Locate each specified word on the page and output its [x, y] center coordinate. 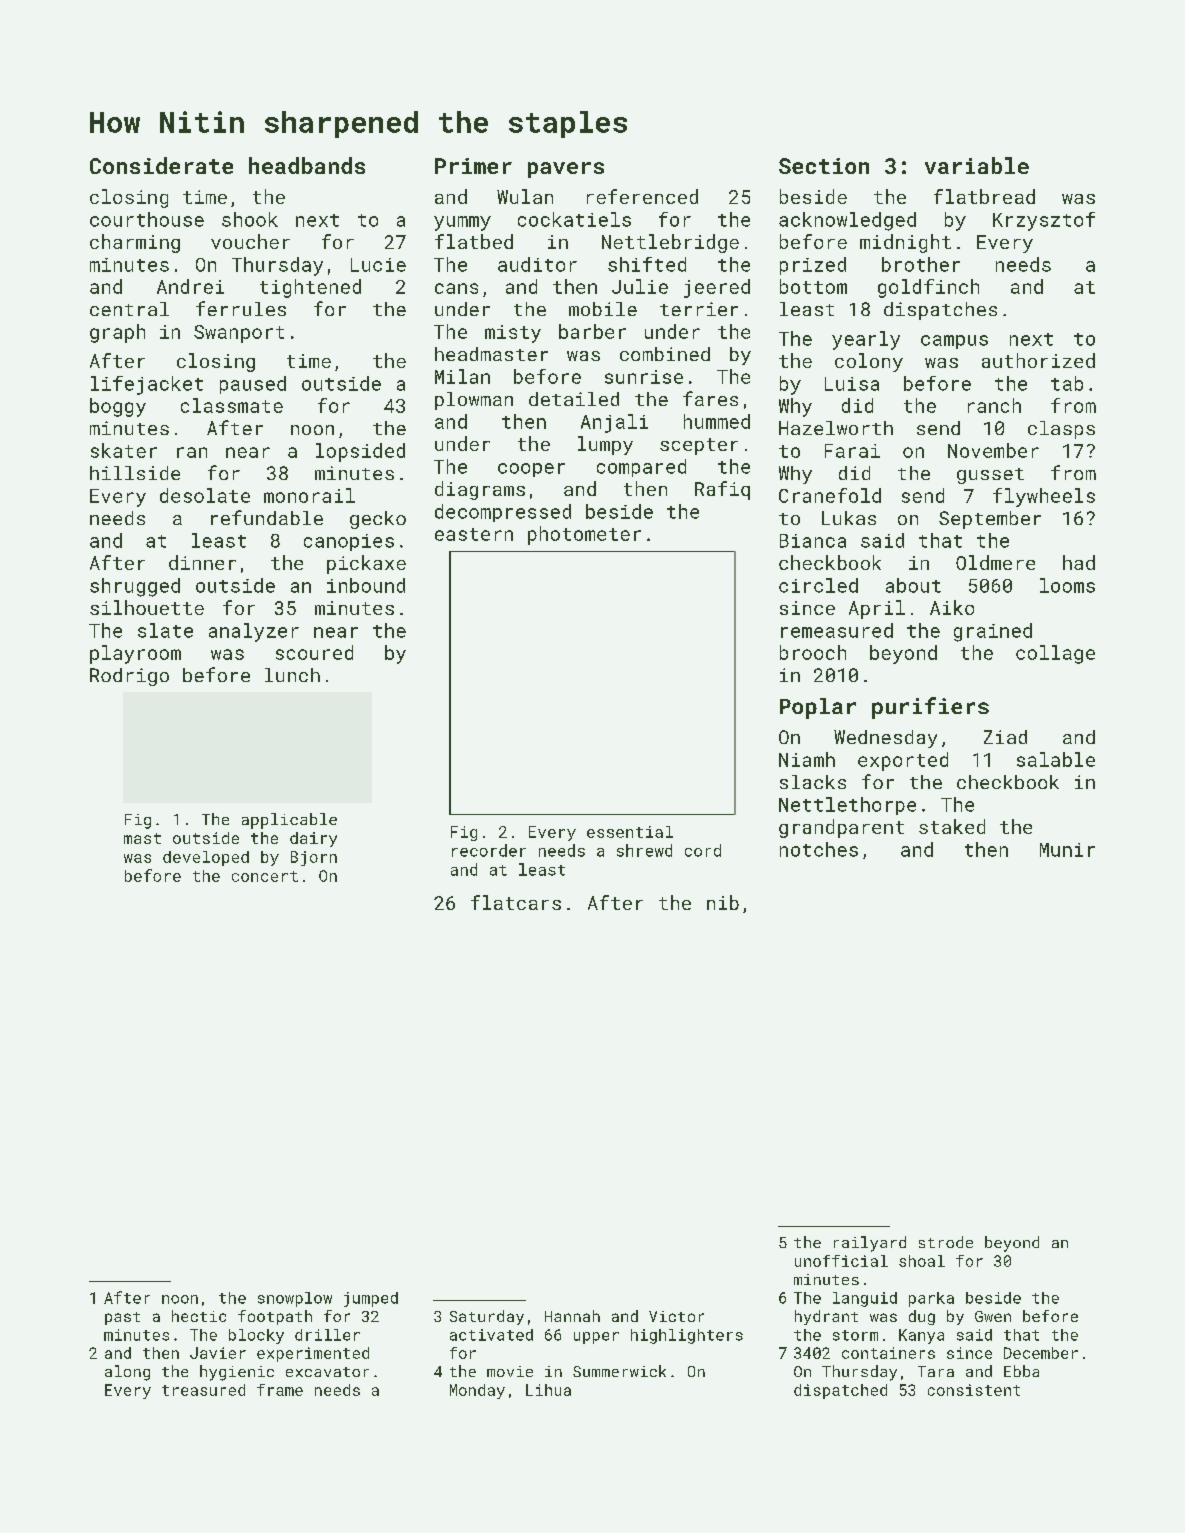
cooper [531, 470]
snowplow [295, 1299]
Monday [477, 1391]
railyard [870, 1244]
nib [723, 902]
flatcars [516, 902]
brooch [813, 652]
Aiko [952, 607]
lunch [292, 675]
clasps [1061, 430]
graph [117, 333]
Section [824, 166]
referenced [642, 196]
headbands [307, 165]
